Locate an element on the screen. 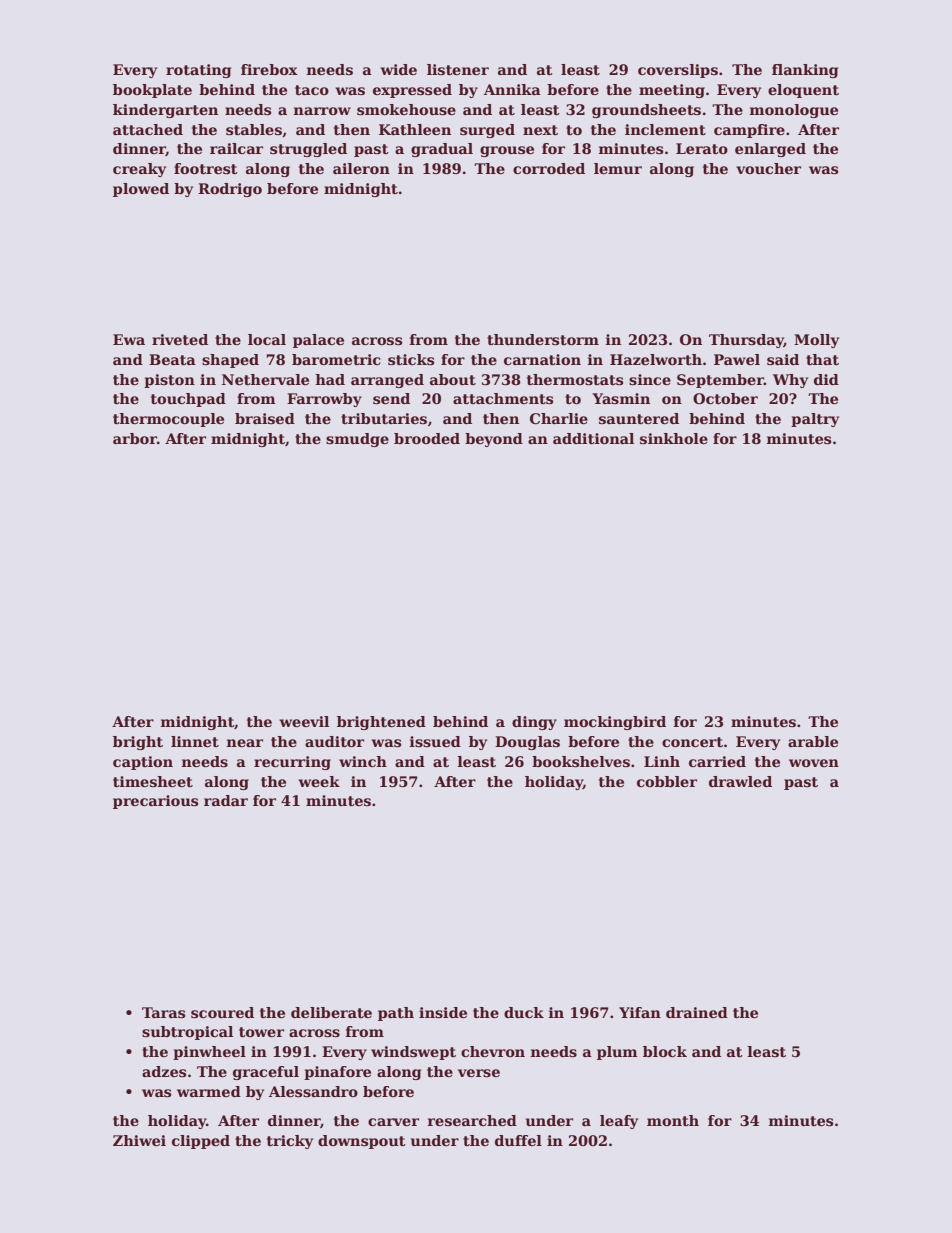 This screenshot has width=952, height=1233. tricky is located at coordinates (290, 1142).
